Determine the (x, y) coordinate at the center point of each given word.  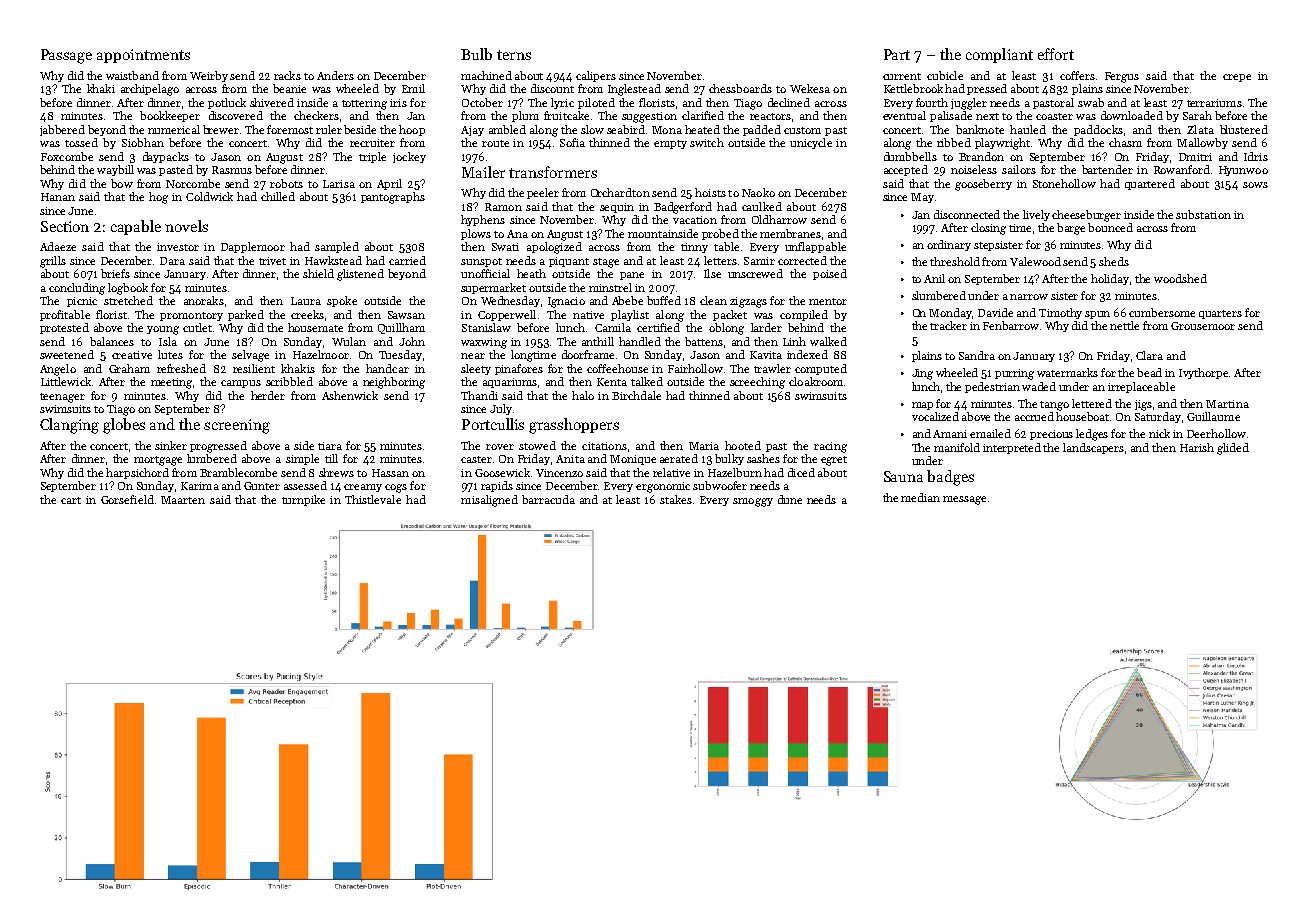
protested (64, 328)
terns (514, 55)
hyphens (483, 220)
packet (730, 315)
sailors (1019, 169)
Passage (66, 56)
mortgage (158, 461)
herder (268, 395)
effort (1056, 54)
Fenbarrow (1011, 325)
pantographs (393, 198)
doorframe (588, 354)
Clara (1149, 355)
